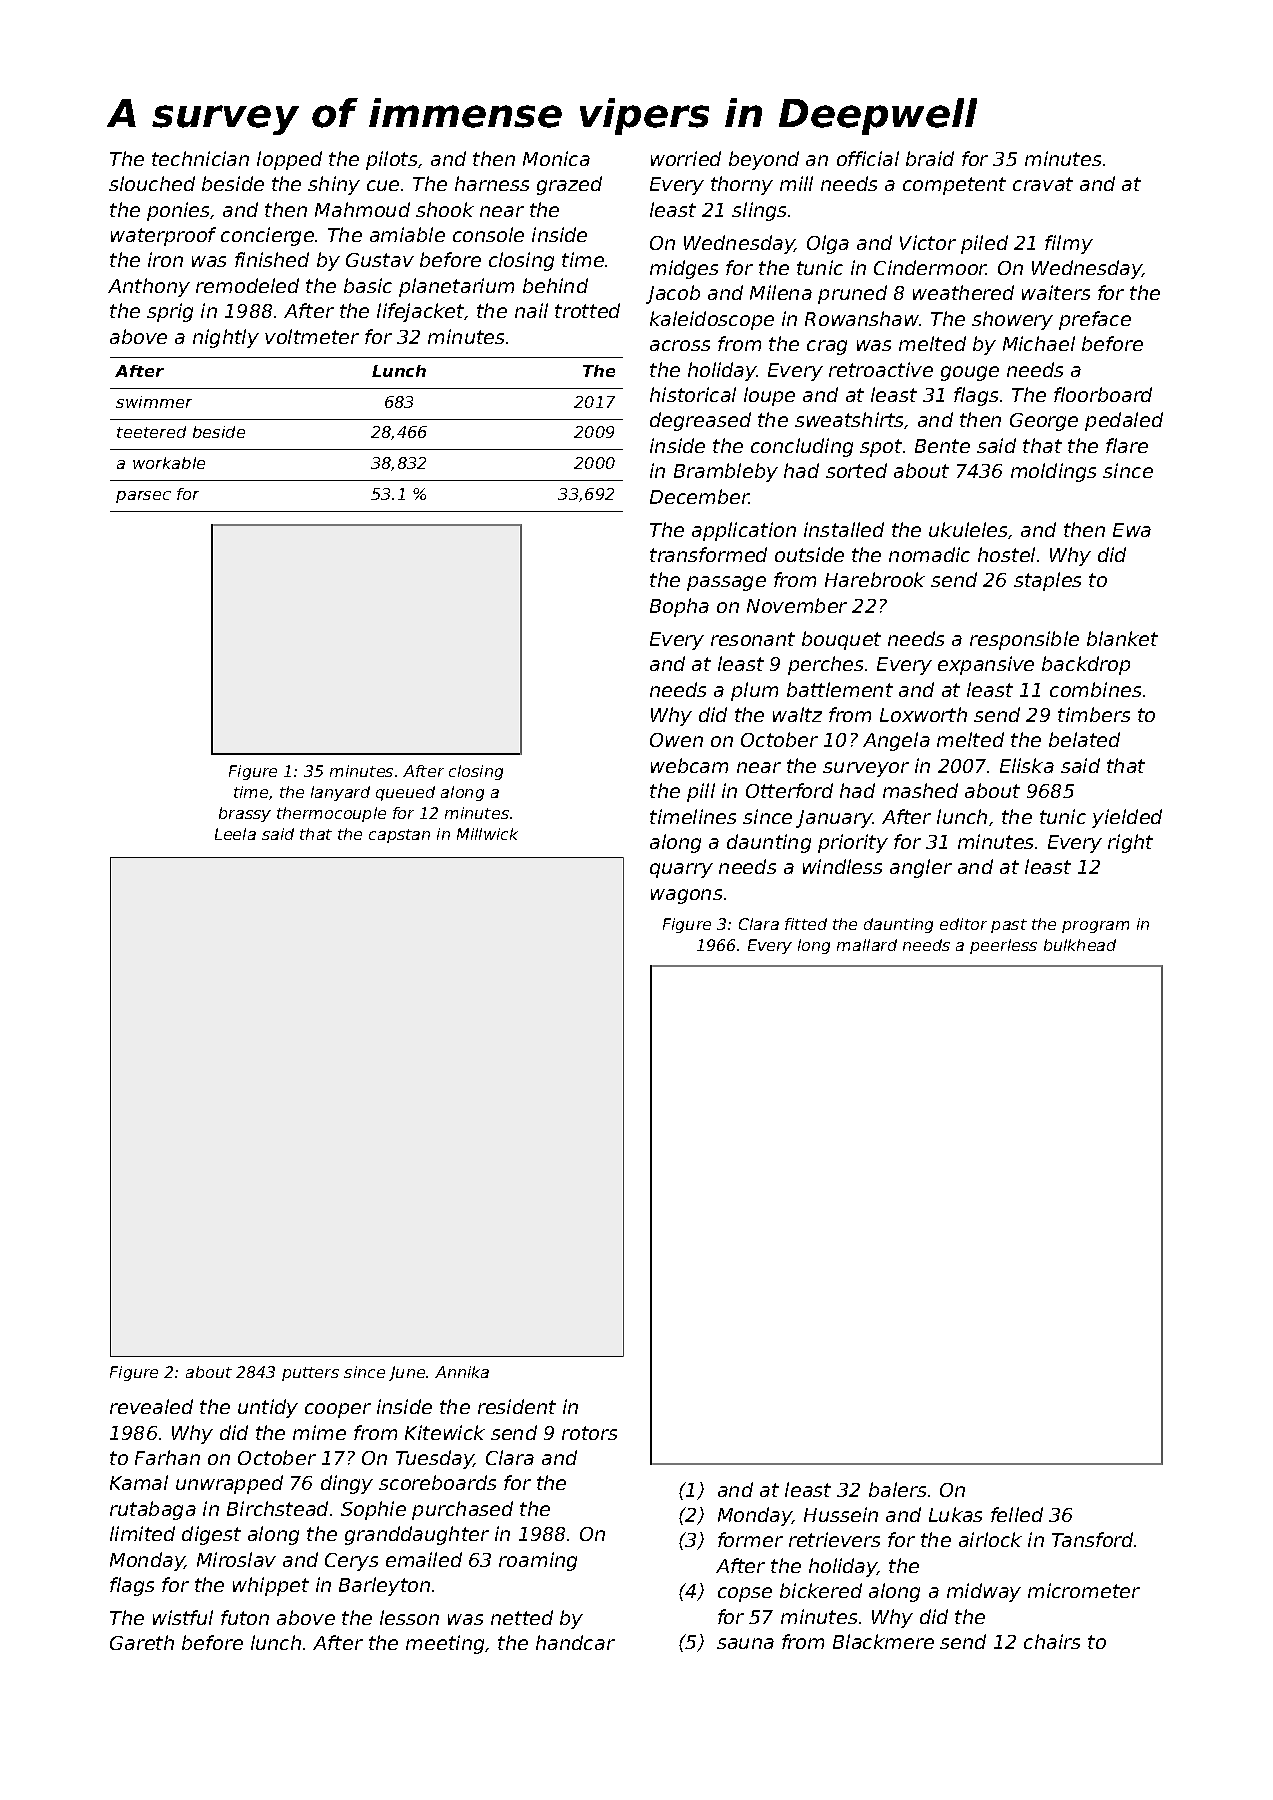  What do you see at coordinates (930, 158) in the image?
I see `braid` at bounding box center [930, 158].
